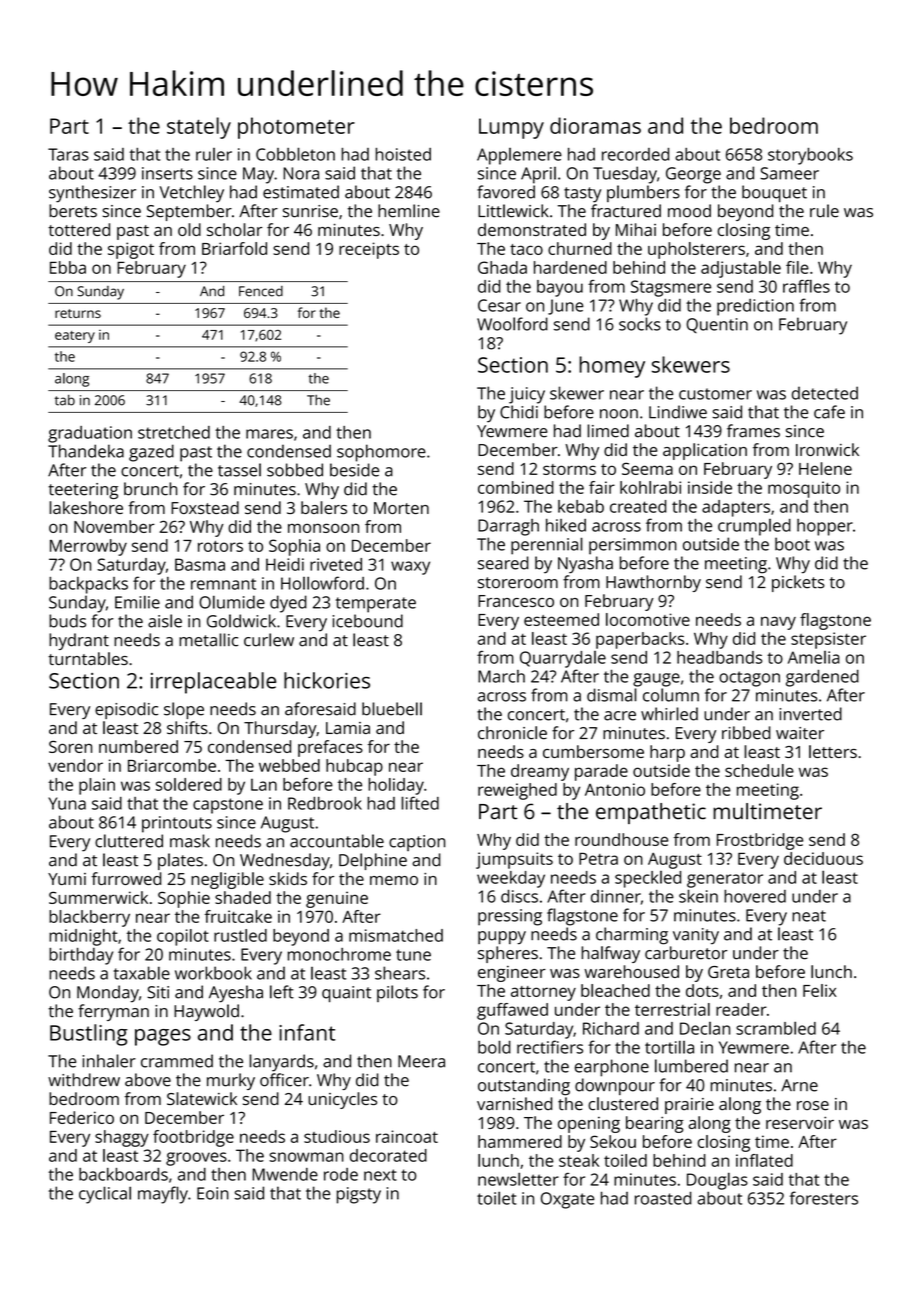 The image size is (924, 1308). What do you see at coordinates (825, 393) in the screenshot?
I see `detected` at bounding box center [825, 393].
